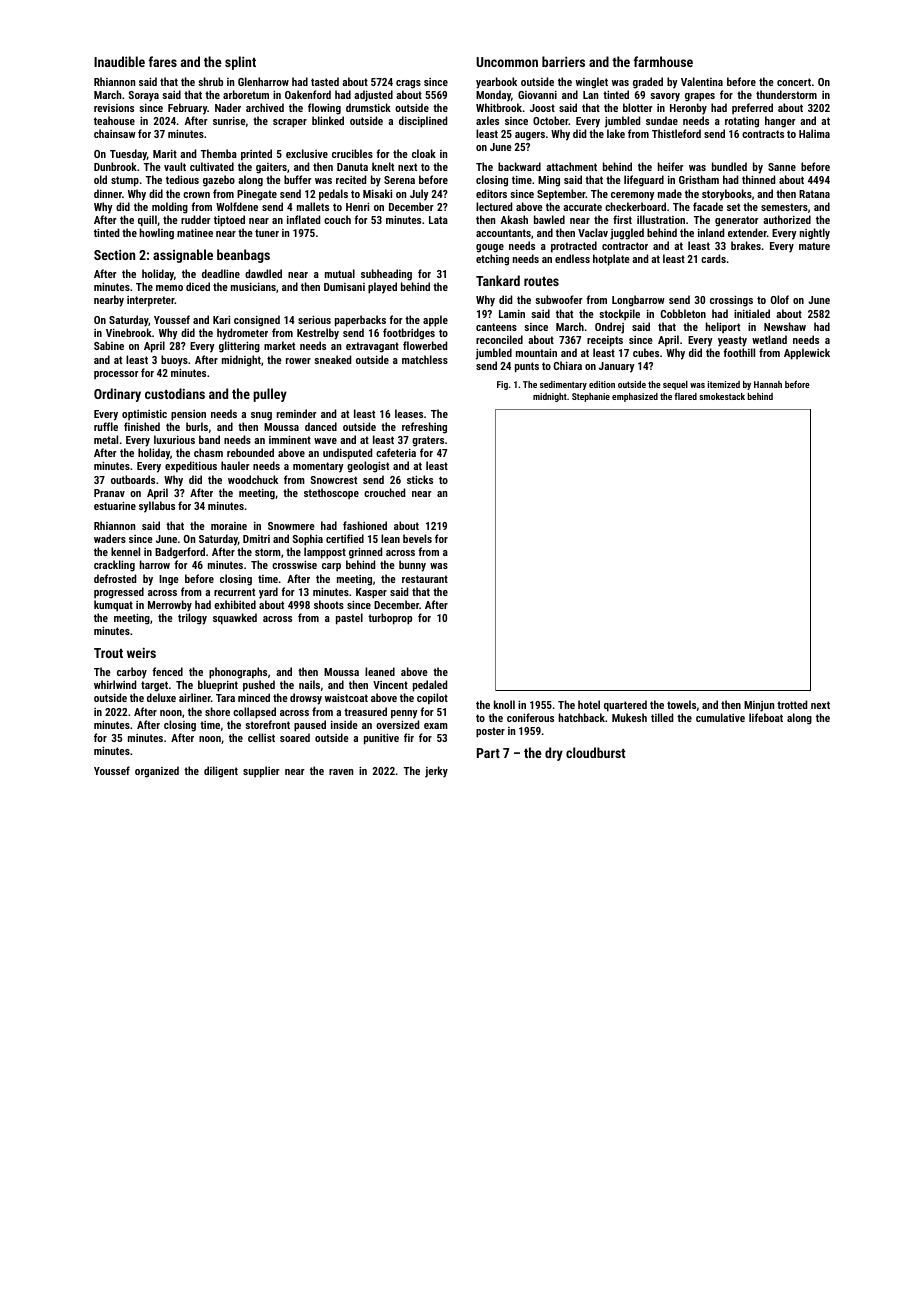  Describe the element at coordinates (768, 384) in the document. I see `Hannah` at that location.
